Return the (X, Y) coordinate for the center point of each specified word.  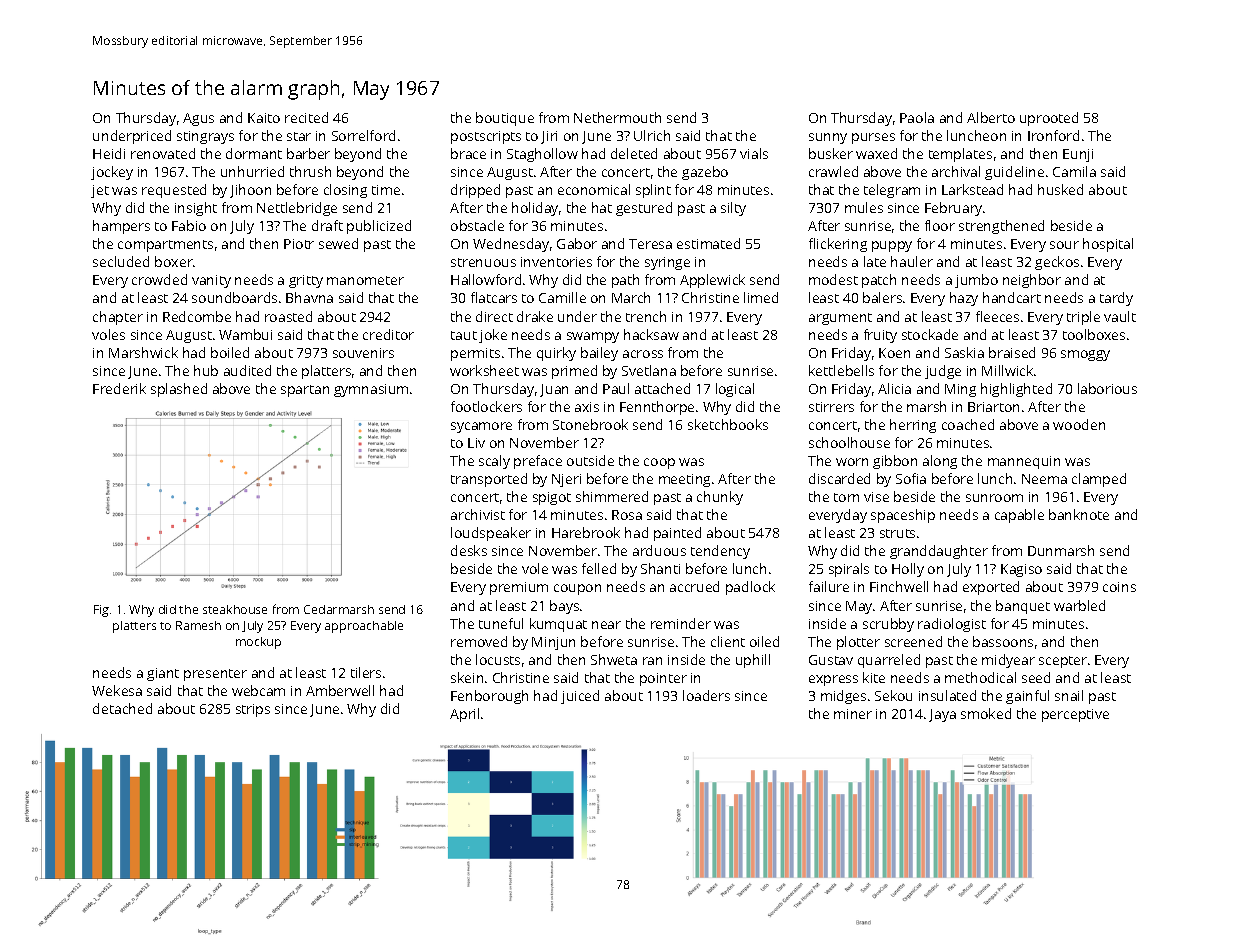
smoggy (1085, 355)
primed (574, 372)
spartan (305, 391)
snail (1069, 695)
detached (122, 708)
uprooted (1049, 119)
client (728, 641)
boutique (505, 119)
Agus (198, 119)
